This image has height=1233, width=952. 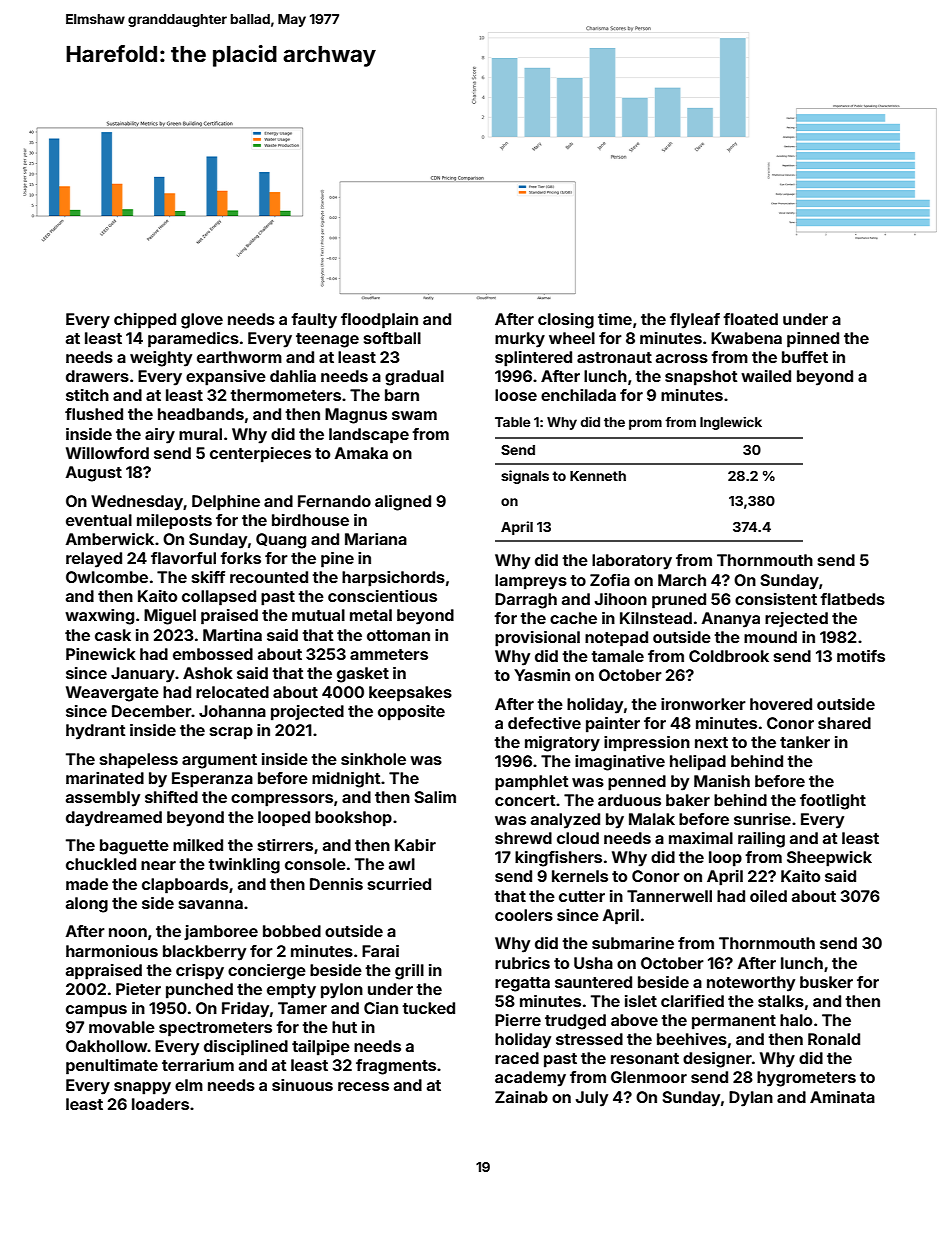 I want to click on time, so click(x=615, y=319).
